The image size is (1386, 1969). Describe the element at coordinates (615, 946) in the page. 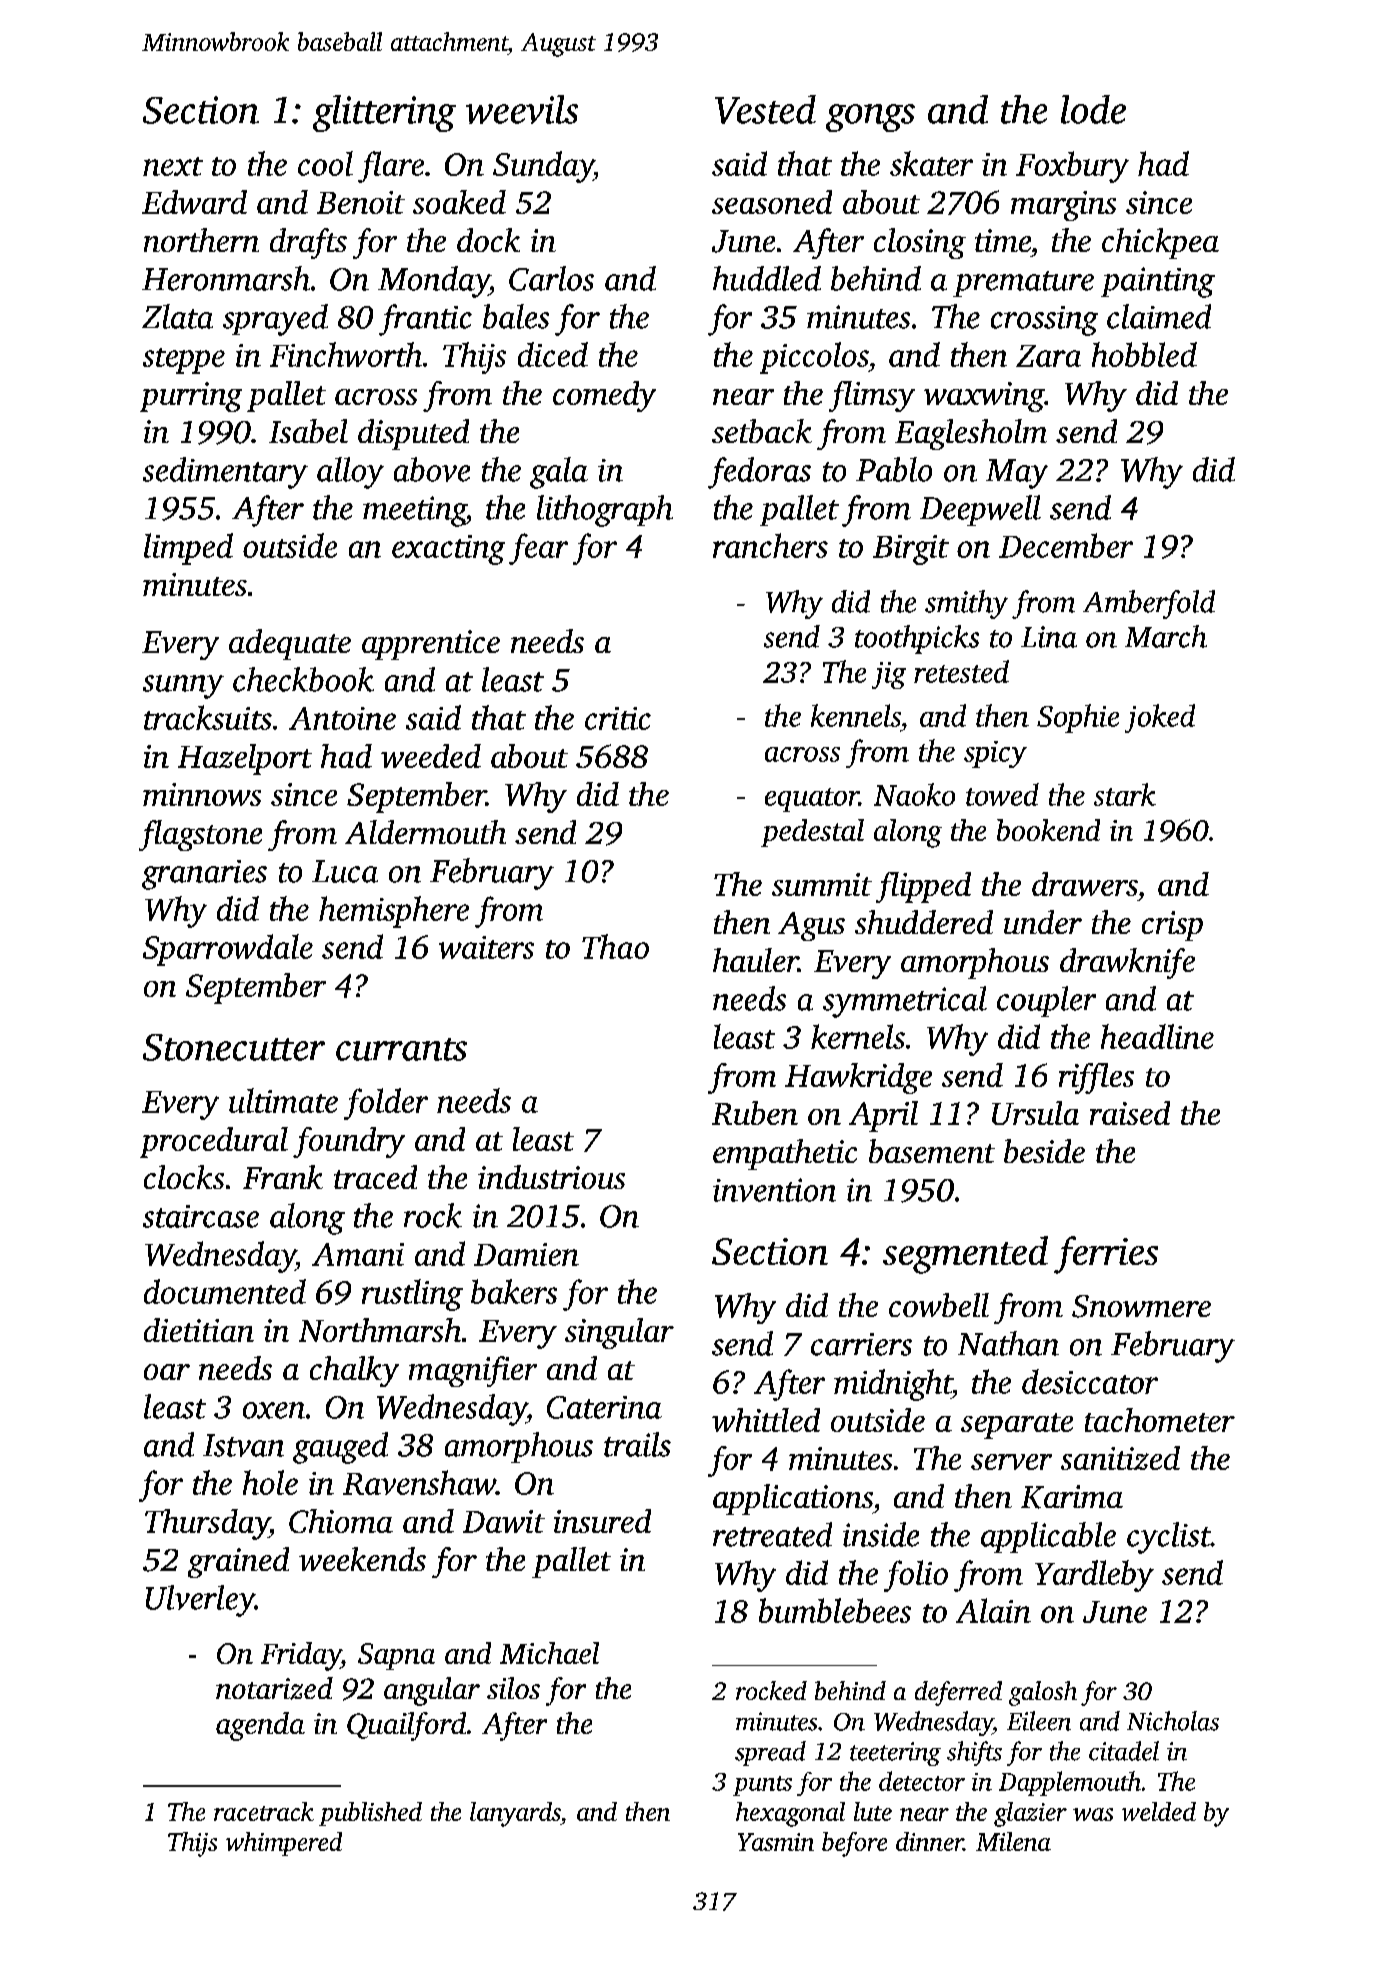

I see `Thao` at that location.
